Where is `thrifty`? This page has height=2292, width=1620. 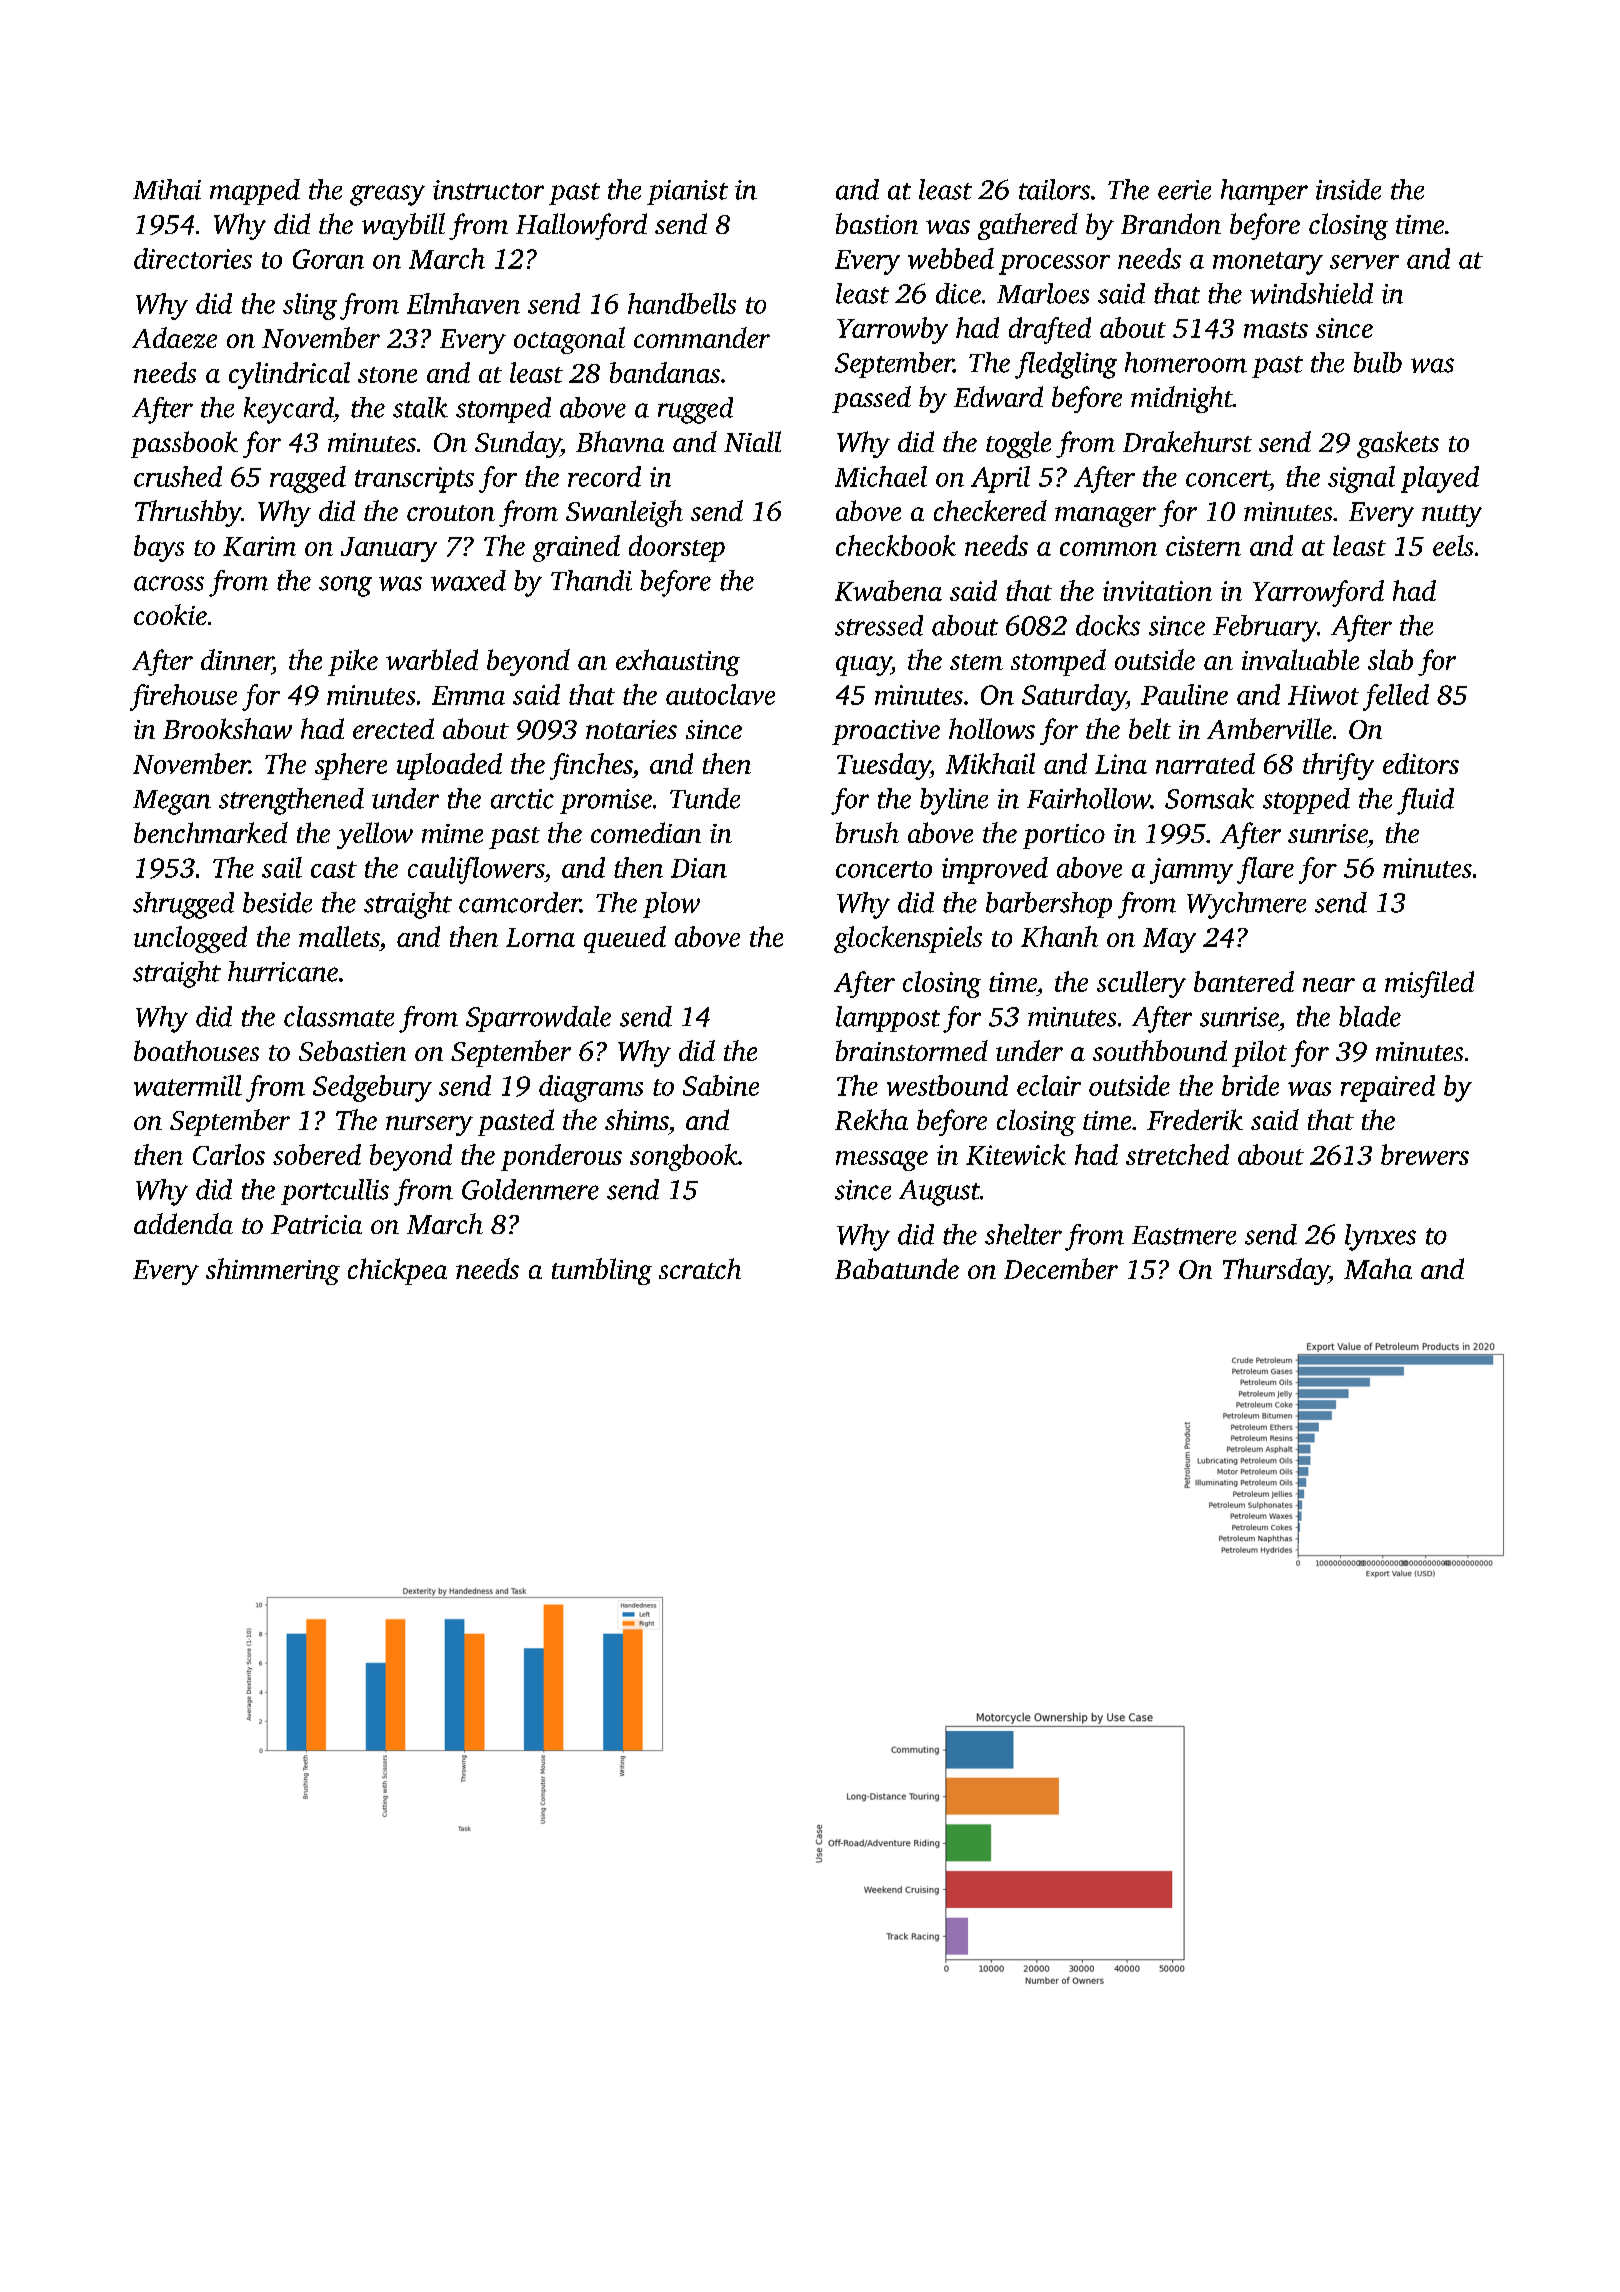
thrifty is located at coordinates (1338, 766).
